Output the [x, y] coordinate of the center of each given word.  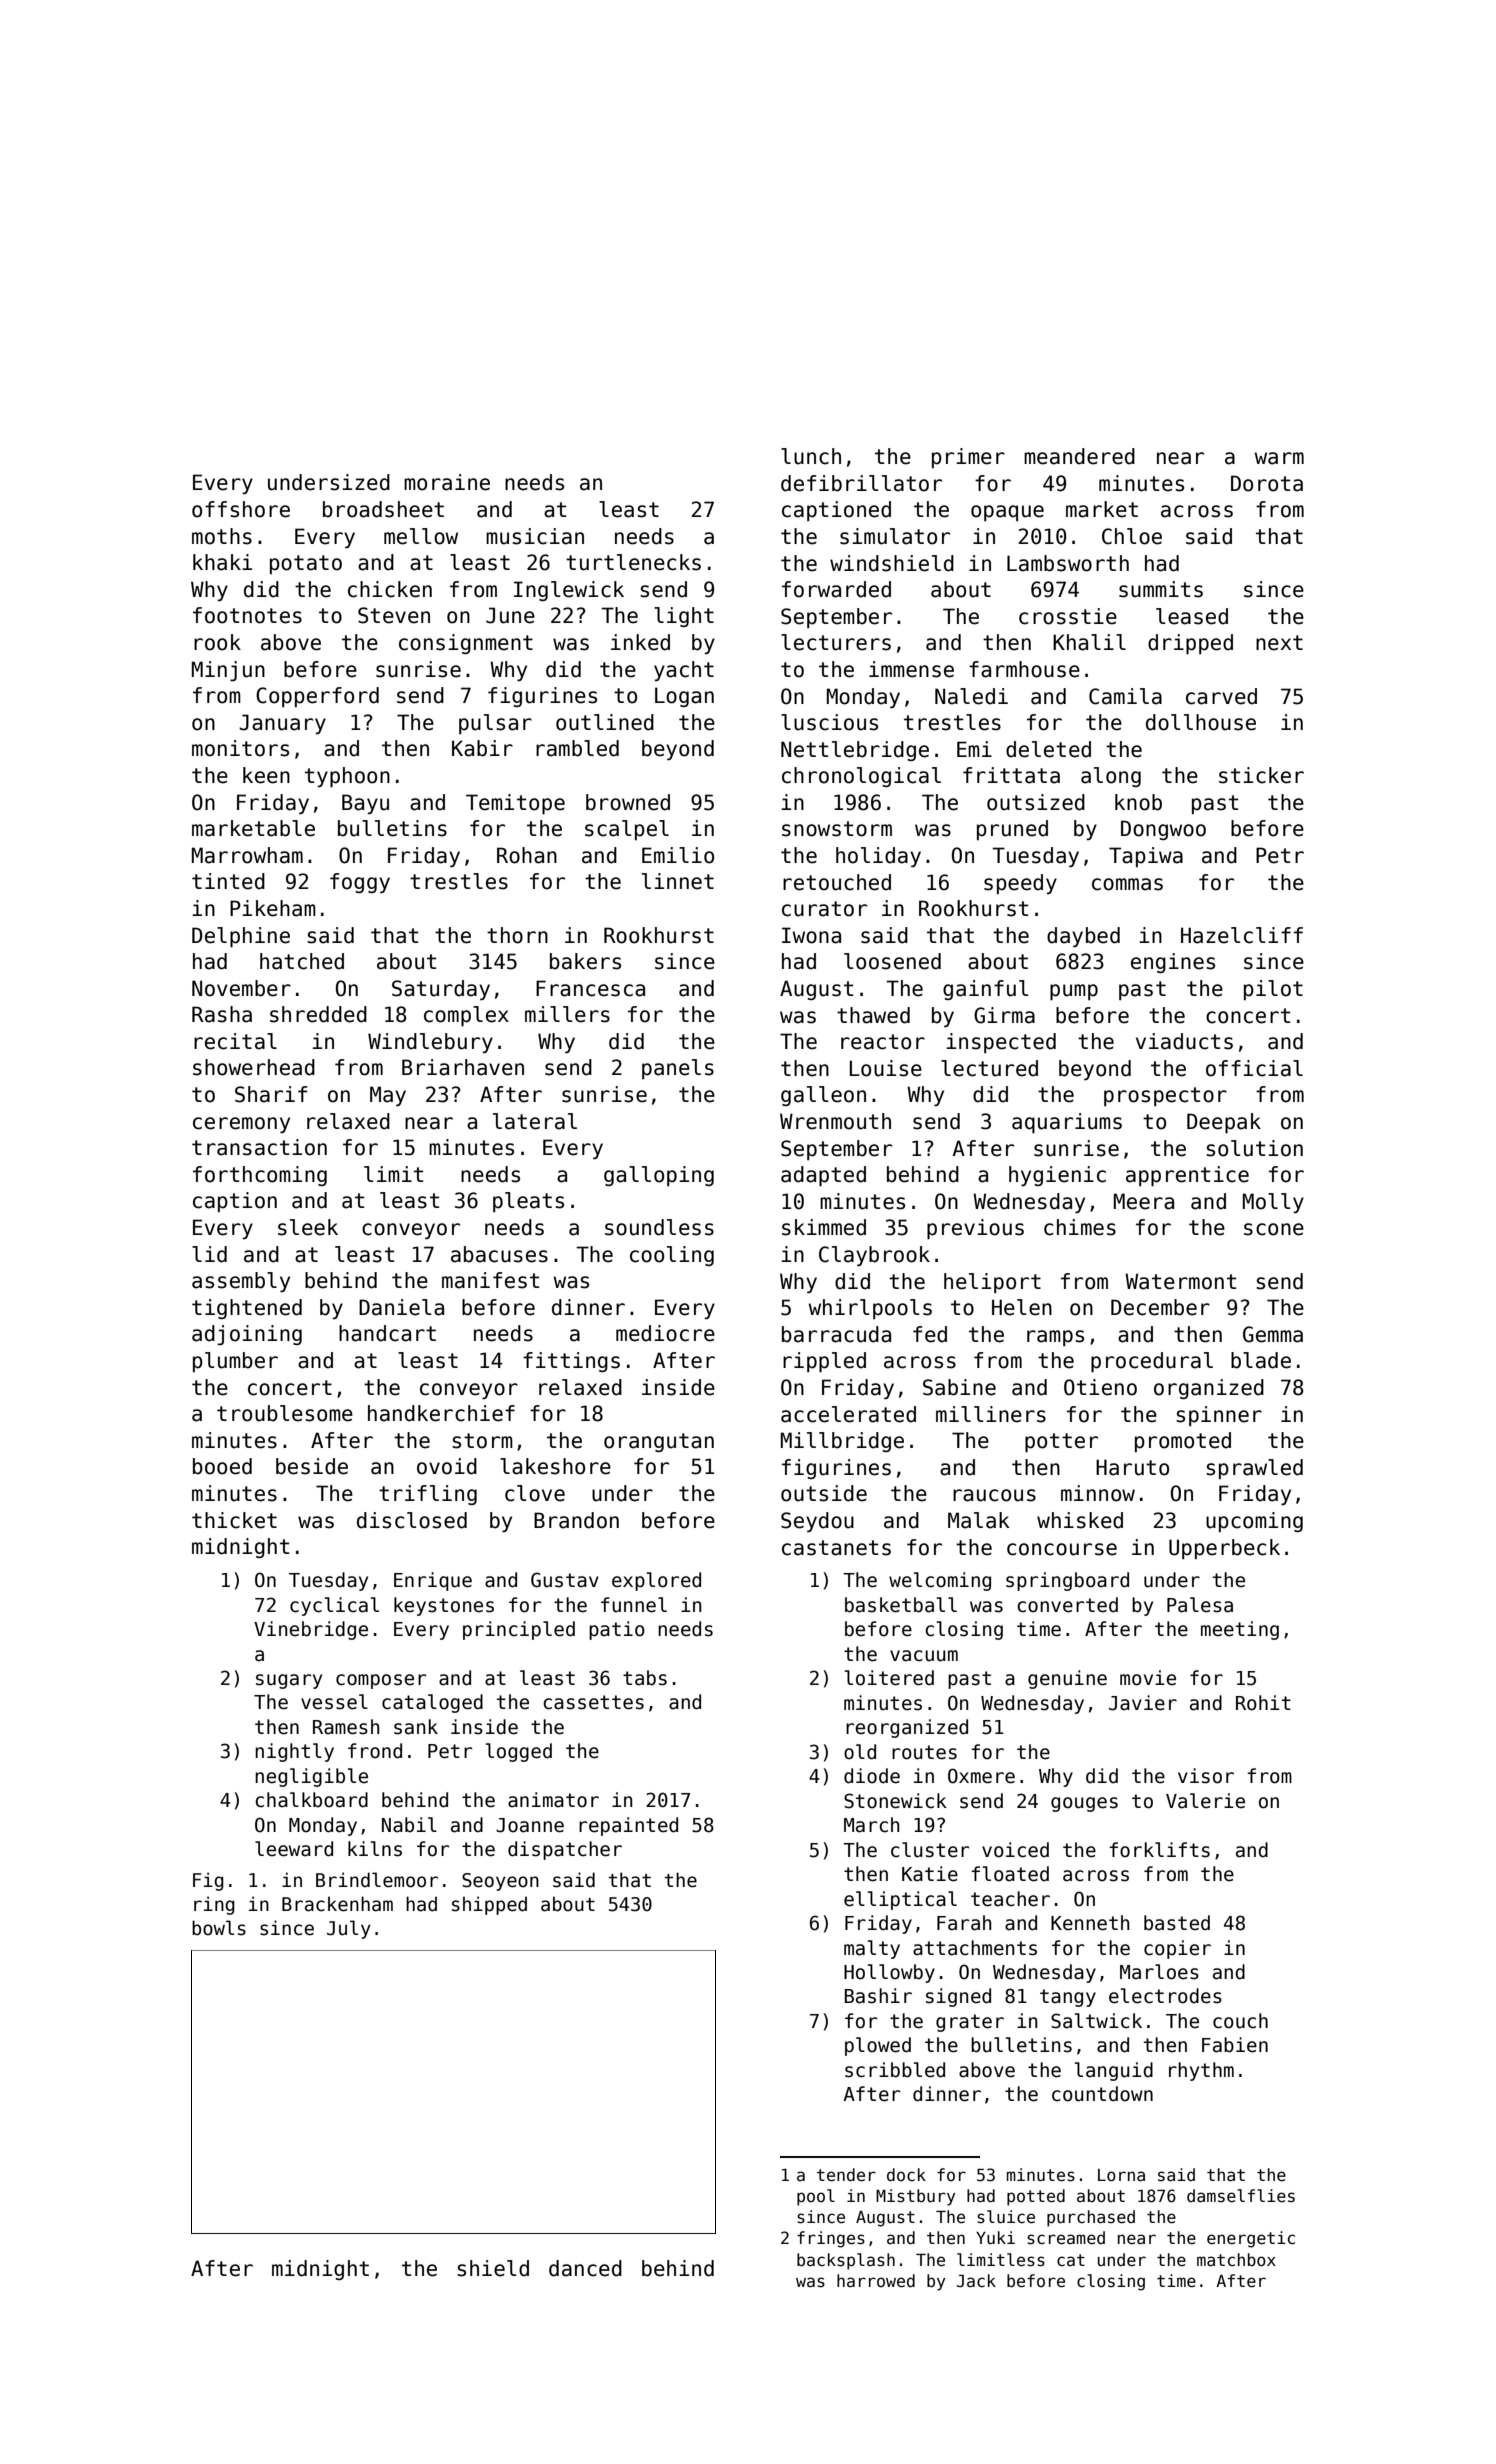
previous [975, 1229]
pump [1074, 992]
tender [846, 2175]
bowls [219, 1928]
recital [235, 1041]
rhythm [1201, 2071]
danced [585, 2268]
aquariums [1067, 1123]
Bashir [878, 1996]
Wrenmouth [835, 1121]
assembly [241, 1282]
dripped [1190, 644]
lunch [811, 456]
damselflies [1241, 2196]
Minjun [228, 671]
